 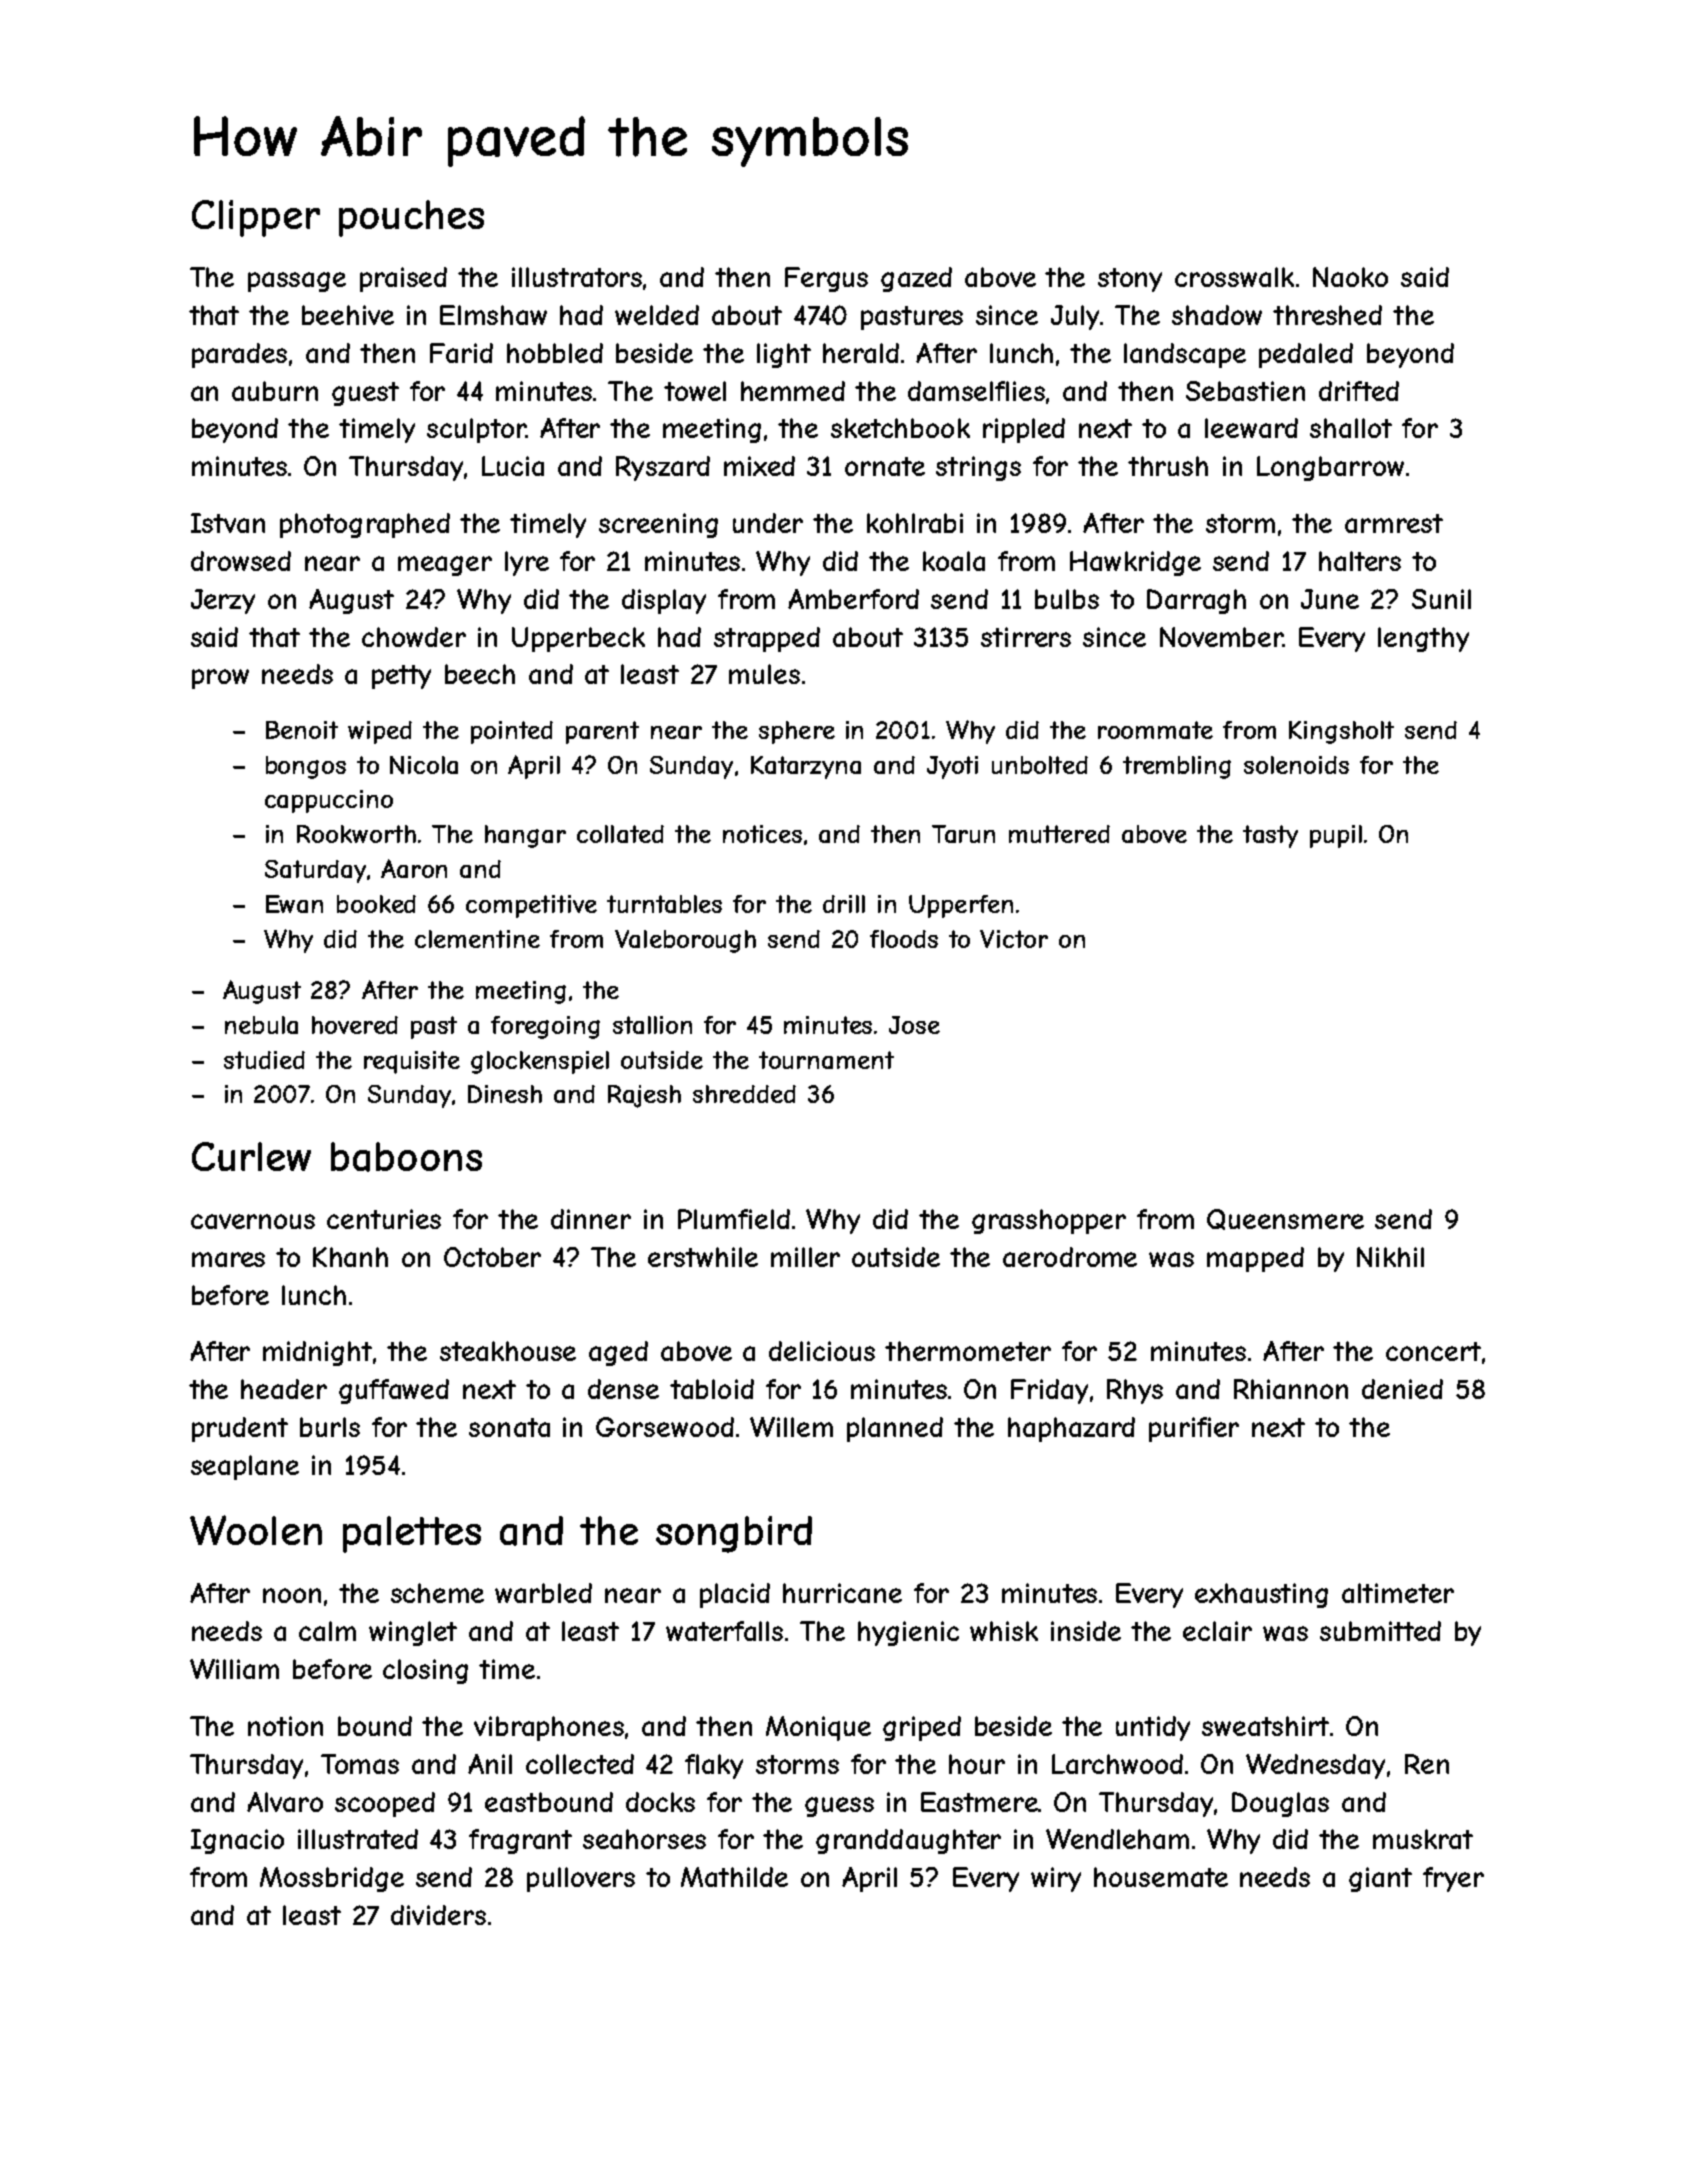 What do you see at coordinates (365, 525) in the page?
I see `photographed` at bounding box center [365, 525].
